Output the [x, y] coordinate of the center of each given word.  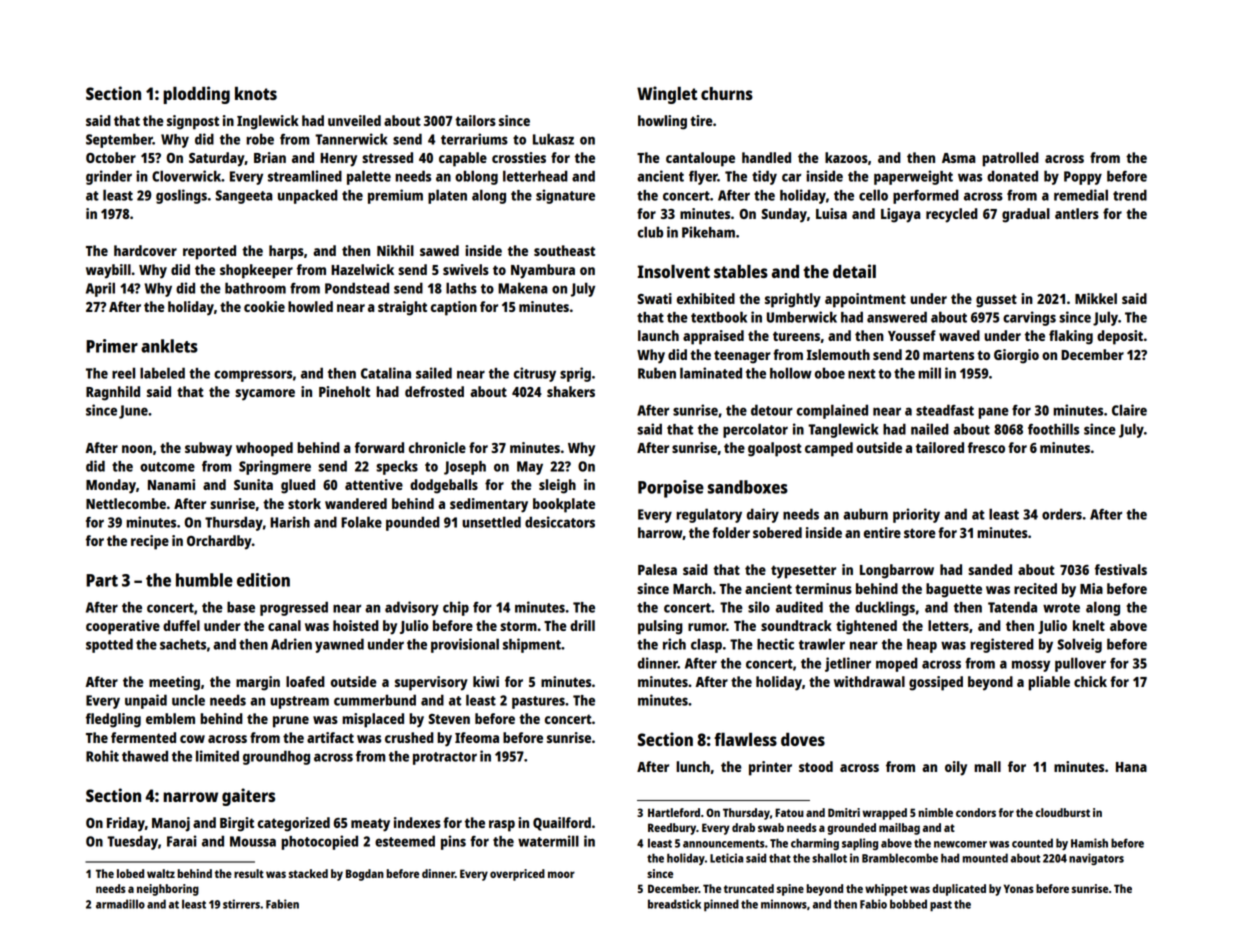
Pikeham [708, 232]
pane [993, 413]
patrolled [1010, 159]
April [100, 289]
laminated [711, 373]
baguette [954, 590]
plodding [196, 95]
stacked [308, 873]
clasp [706, 645]
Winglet [667, 95]
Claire [1129, 410]
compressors [253, 376]
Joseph [465, 468]
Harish [290, 522]
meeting [174, 683]
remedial [1081, 195]
